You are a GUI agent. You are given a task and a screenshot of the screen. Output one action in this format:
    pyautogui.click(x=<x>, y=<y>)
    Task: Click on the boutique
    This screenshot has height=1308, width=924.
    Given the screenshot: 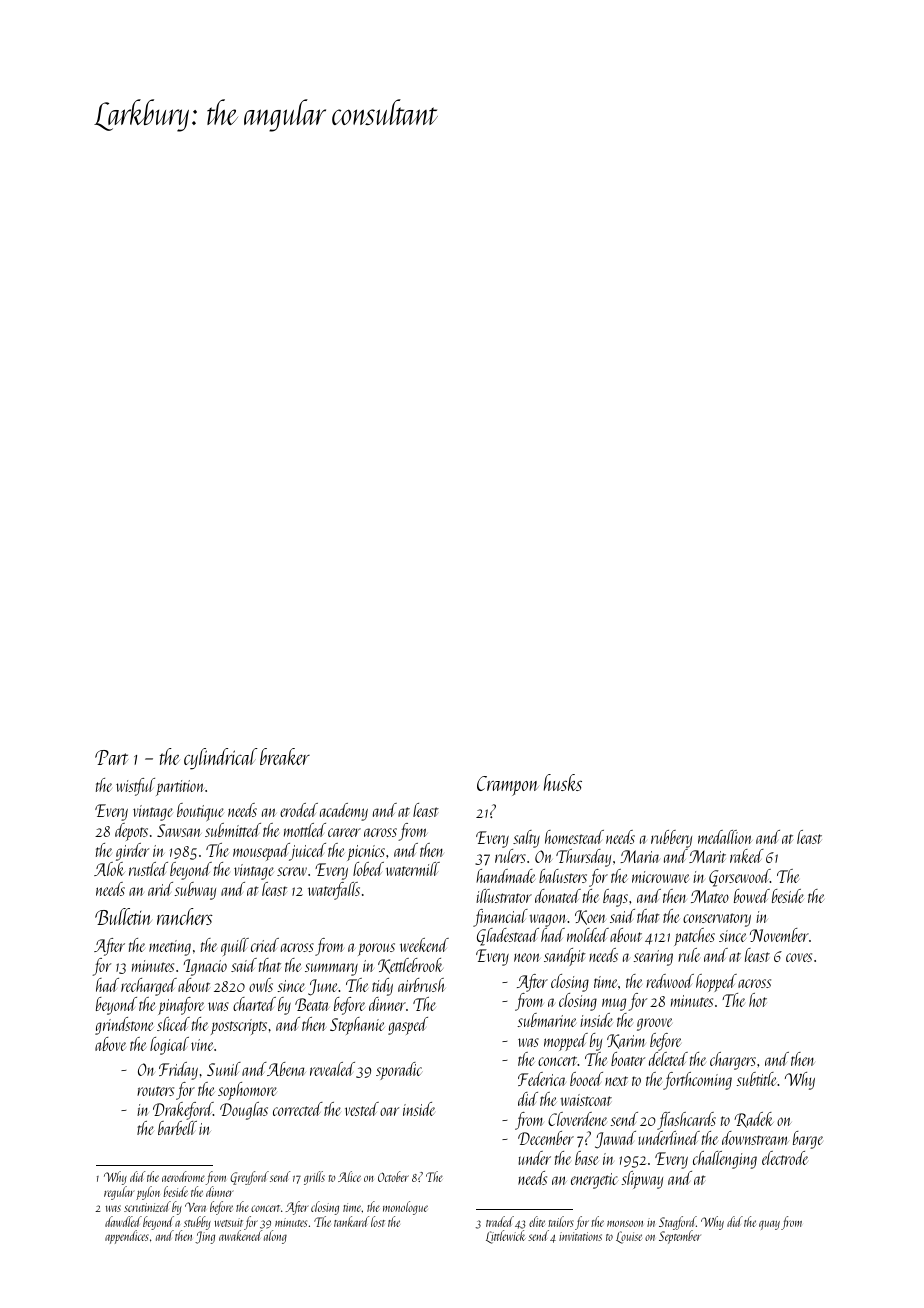 What is the action you would take?
    pyautogui.click(x=200, y=812)
